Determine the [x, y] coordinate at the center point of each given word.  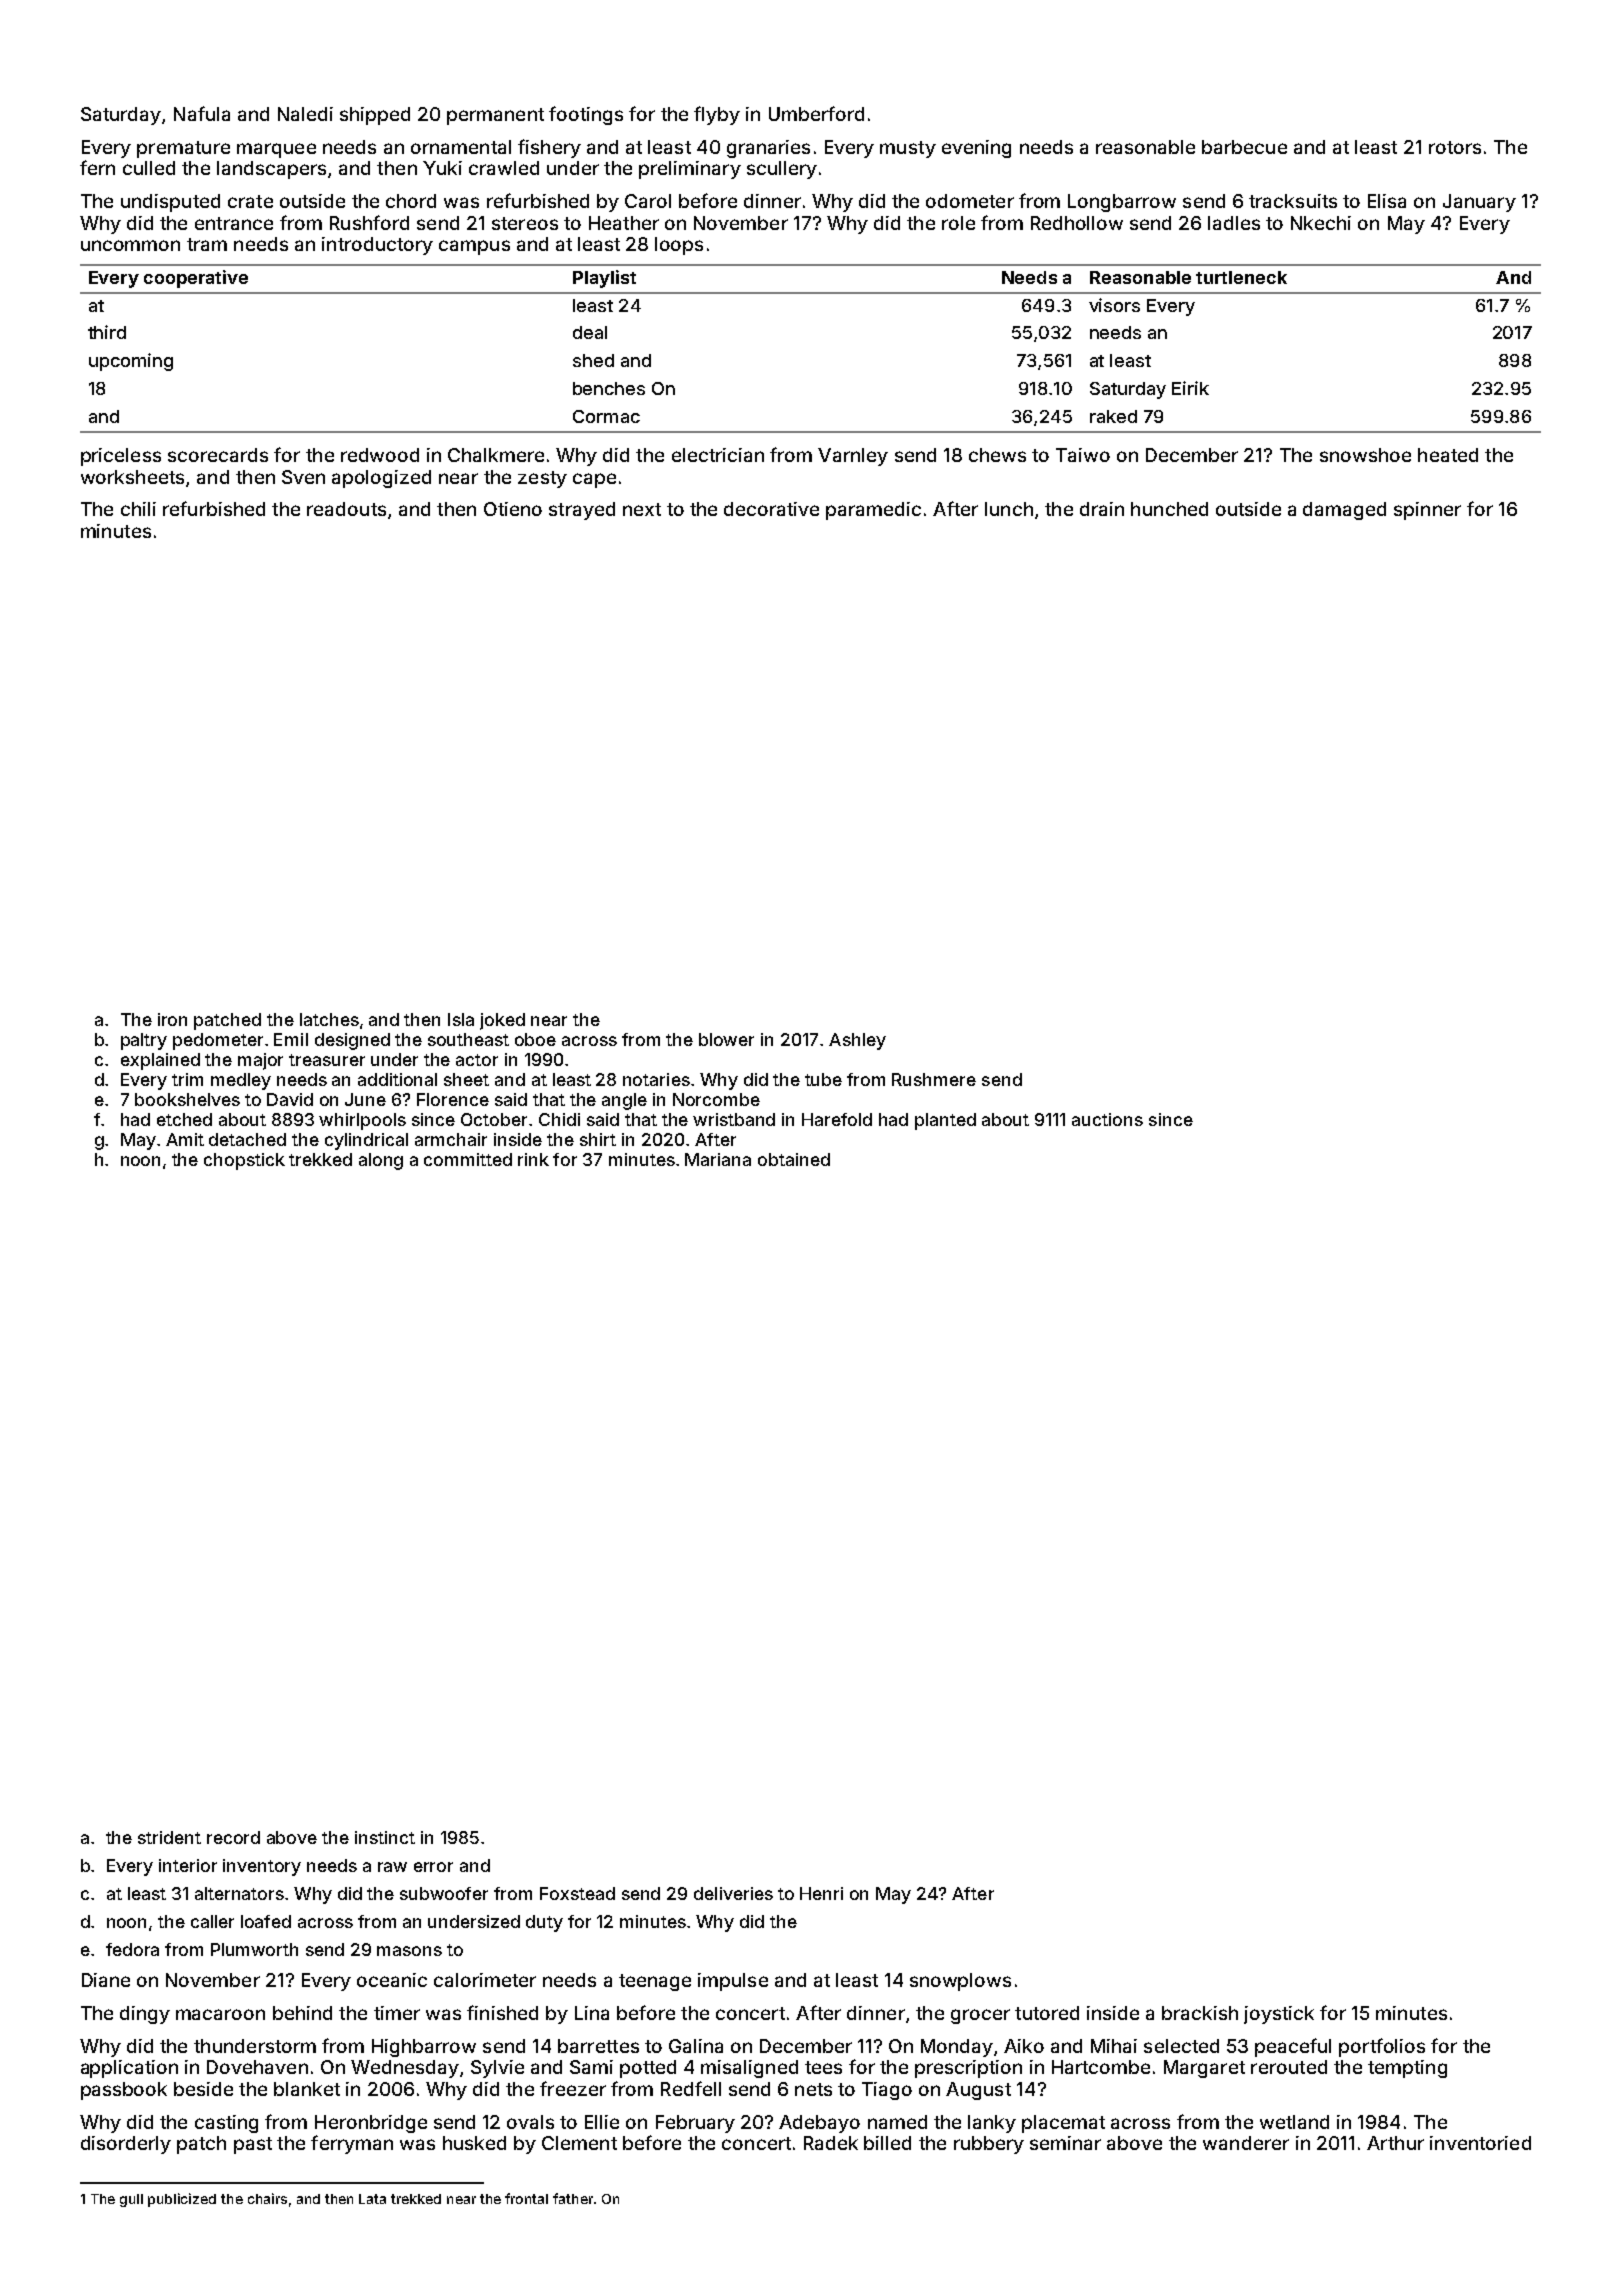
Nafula [202, 113]
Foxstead [577, 1893]
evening [976, 149]
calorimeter [485, 1980]
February [695, 2124]
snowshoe [1365, 455]
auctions [1107, 1119]
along [381, 1161]
